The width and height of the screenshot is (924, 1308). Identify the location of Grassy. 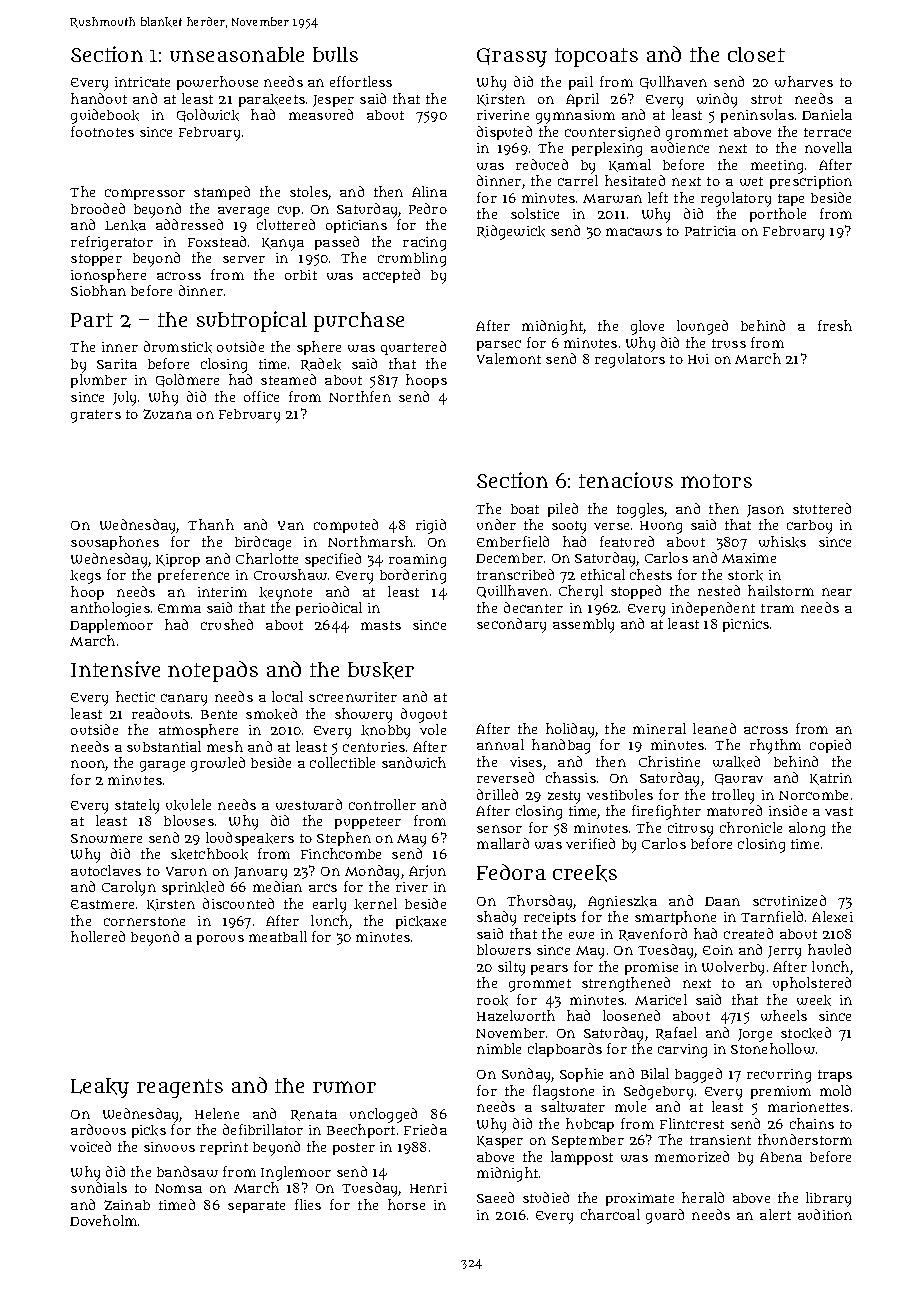
(512, 57).
